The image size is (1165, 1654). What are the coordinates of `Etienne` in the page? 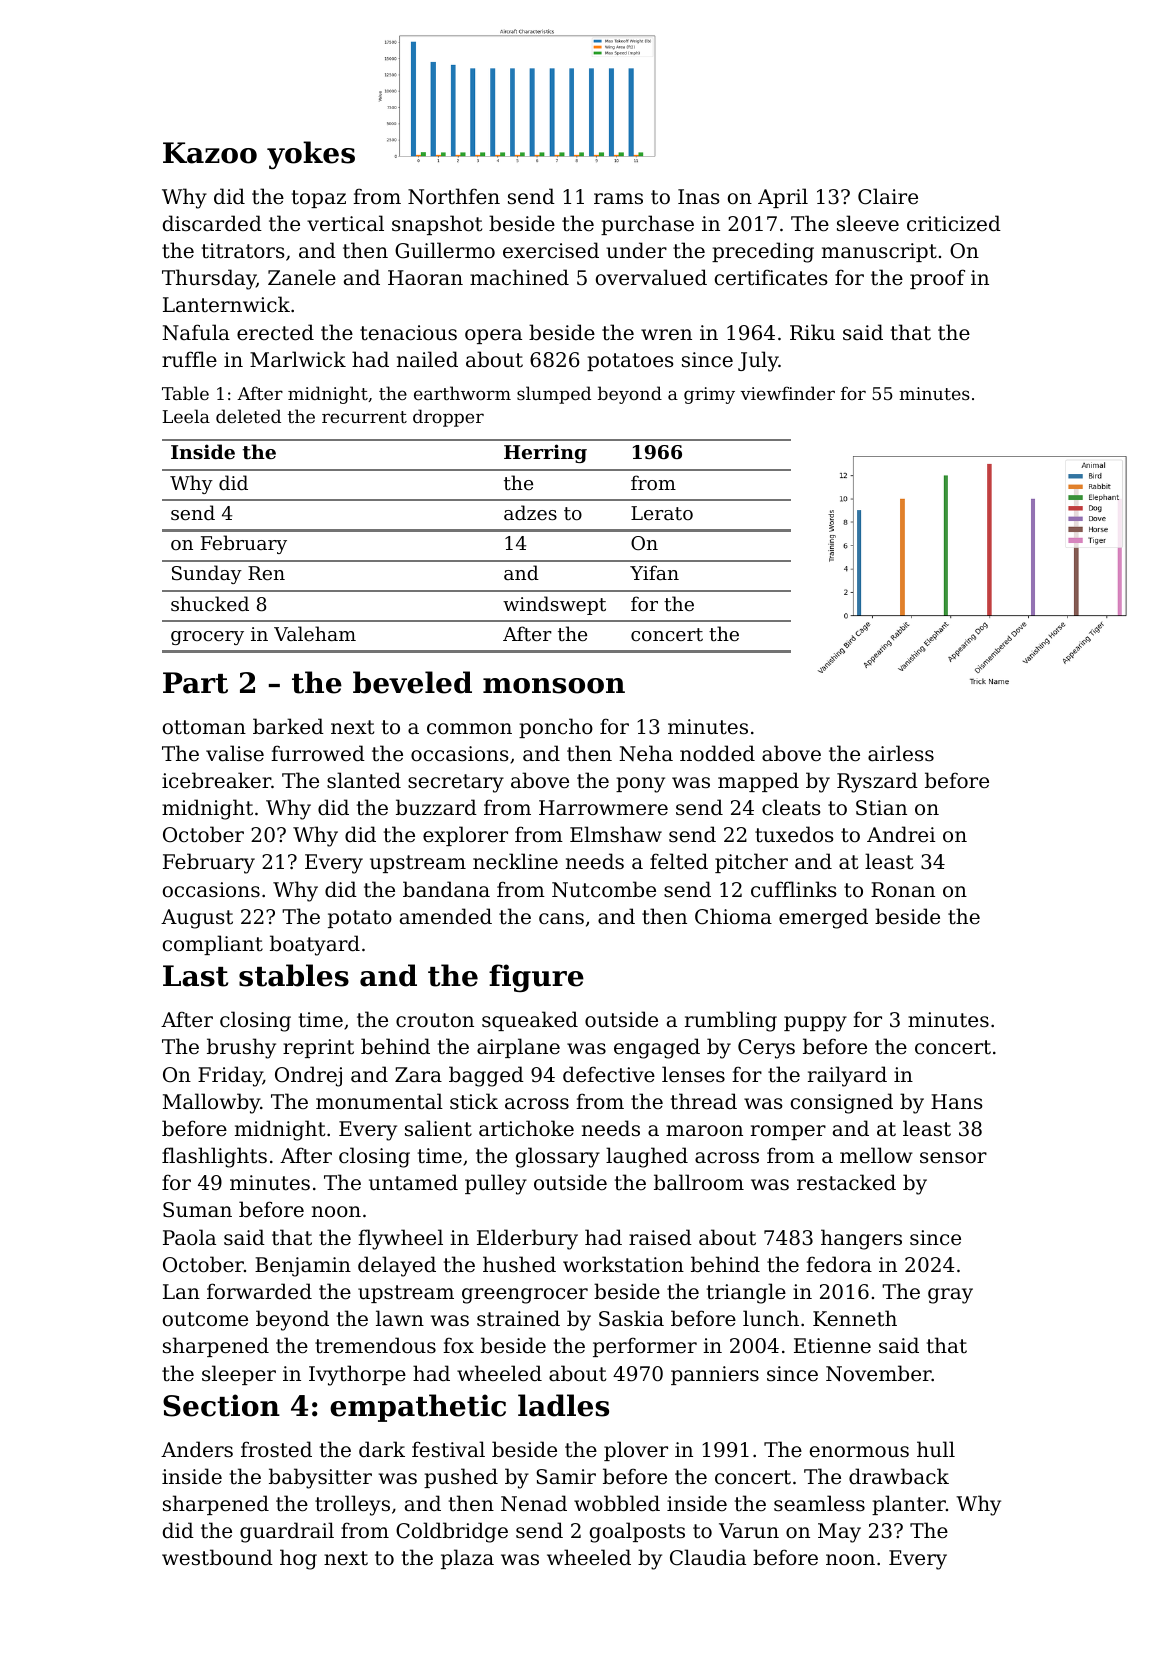 It's located at (832, 1346).
